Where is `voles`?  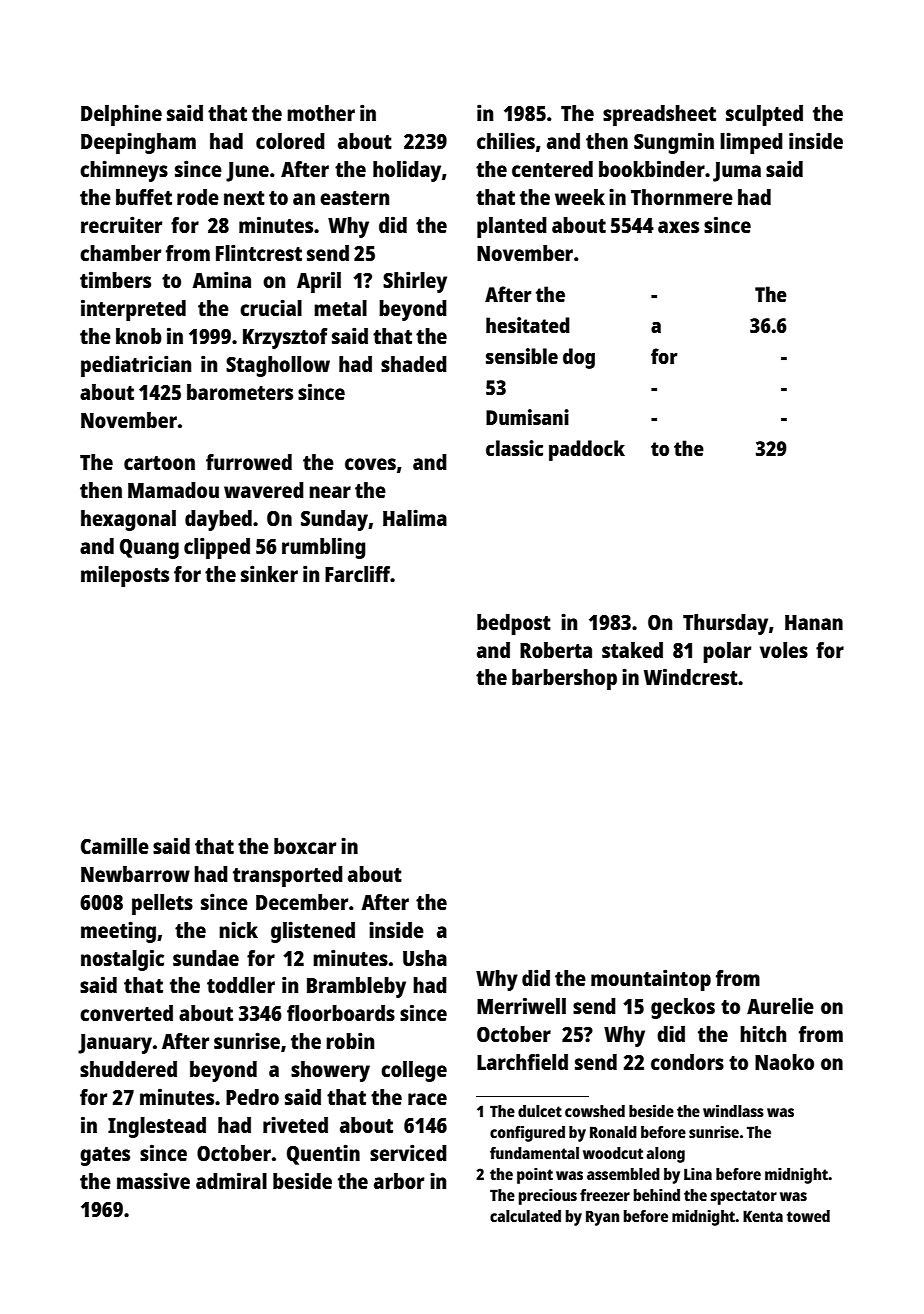 voles is located at coordinates (784, 650).
